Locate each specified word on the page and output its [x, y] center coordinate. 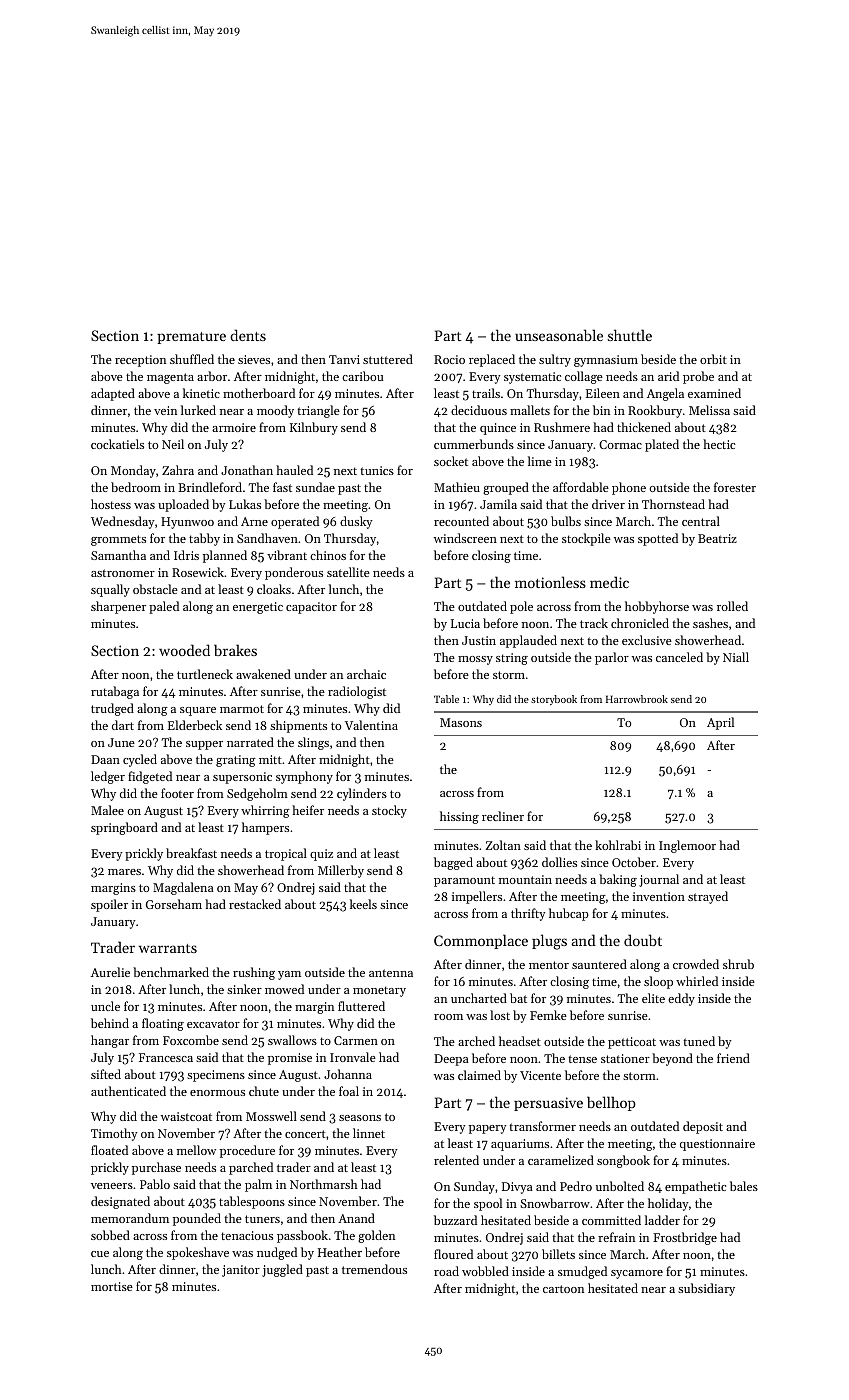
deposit [703, 1127]
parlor [612, 658]
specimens [216, 1076]
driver [608, 504]
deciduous [479, 410]
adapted [113, 394]
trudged [112, 709]
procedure [247, 1151]
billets [558, 1254]
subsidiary [706, 1289]
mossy [475, 660]
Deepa [451, 1060]
